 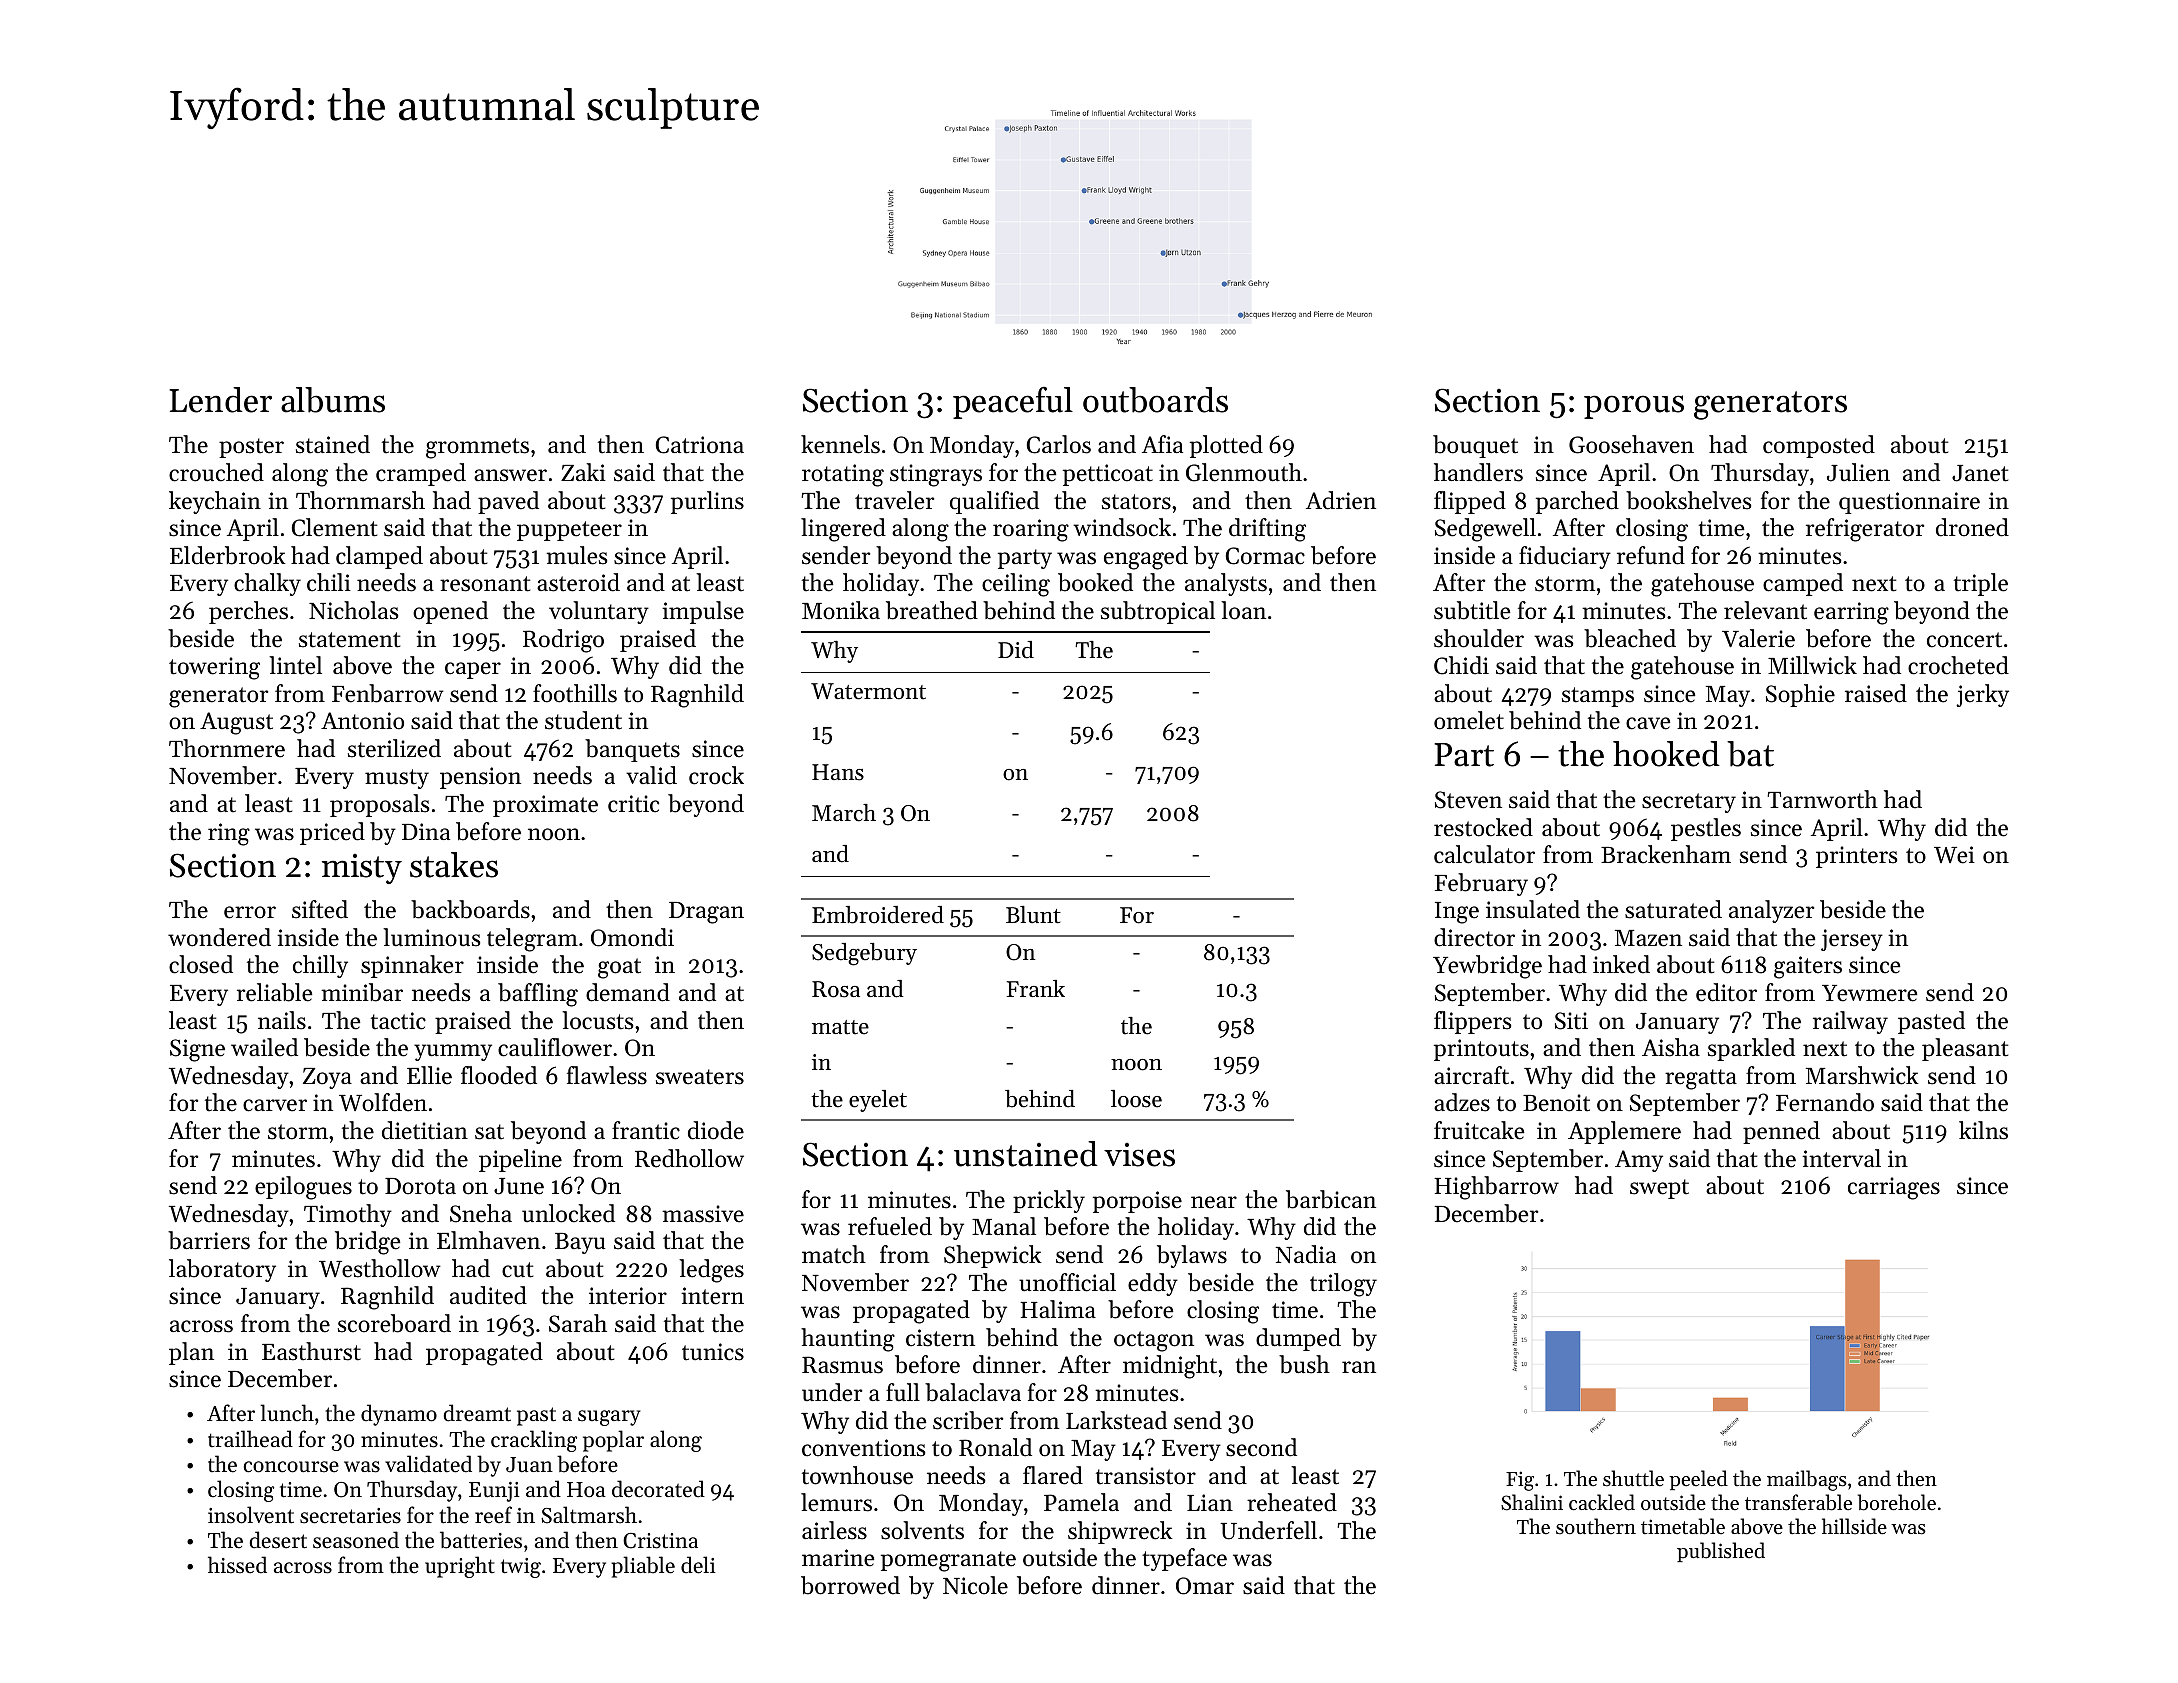 What do you see at coordinates (1298, 1339) in the screenshot?
I see `dumped` at bounding box center [1298, 1339].
